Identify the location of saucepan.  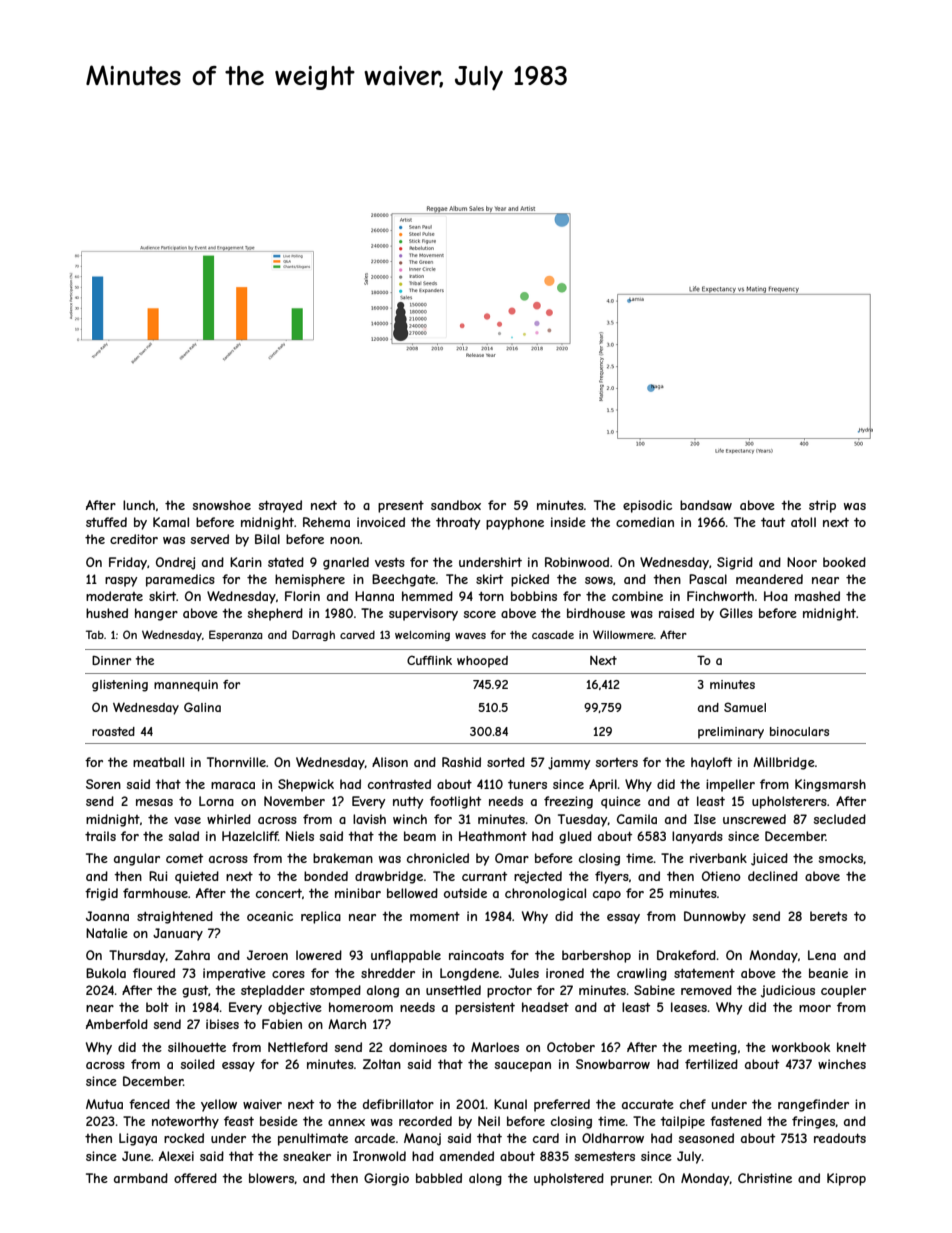
(522, 1067).
